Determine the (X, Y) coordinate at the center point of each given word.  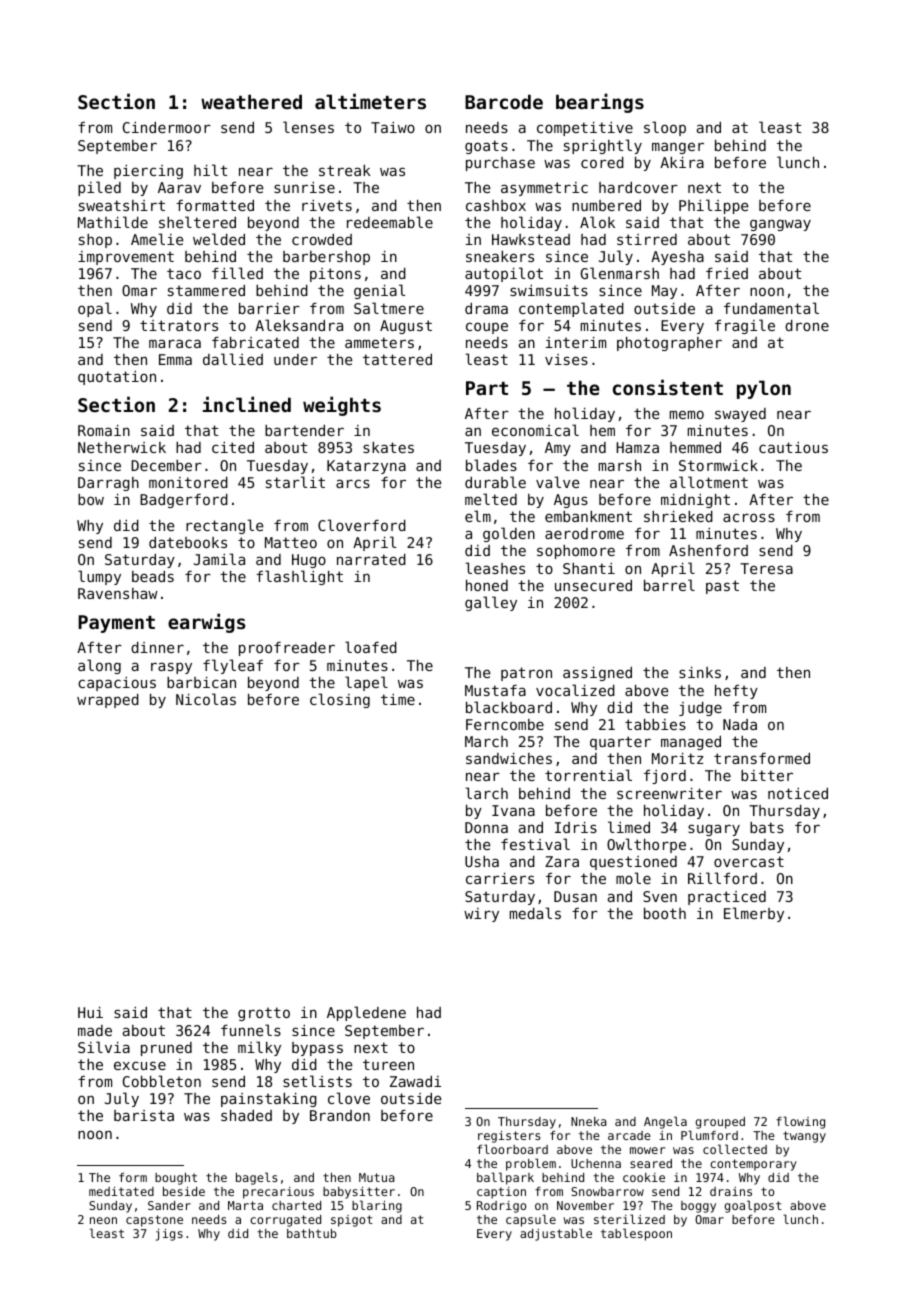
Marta (245, 1205)
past (722, 587)
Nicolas (206, 699)
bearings (600, 103)
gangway (780, 225)
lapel (366, 683)
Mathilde (113, 222)
